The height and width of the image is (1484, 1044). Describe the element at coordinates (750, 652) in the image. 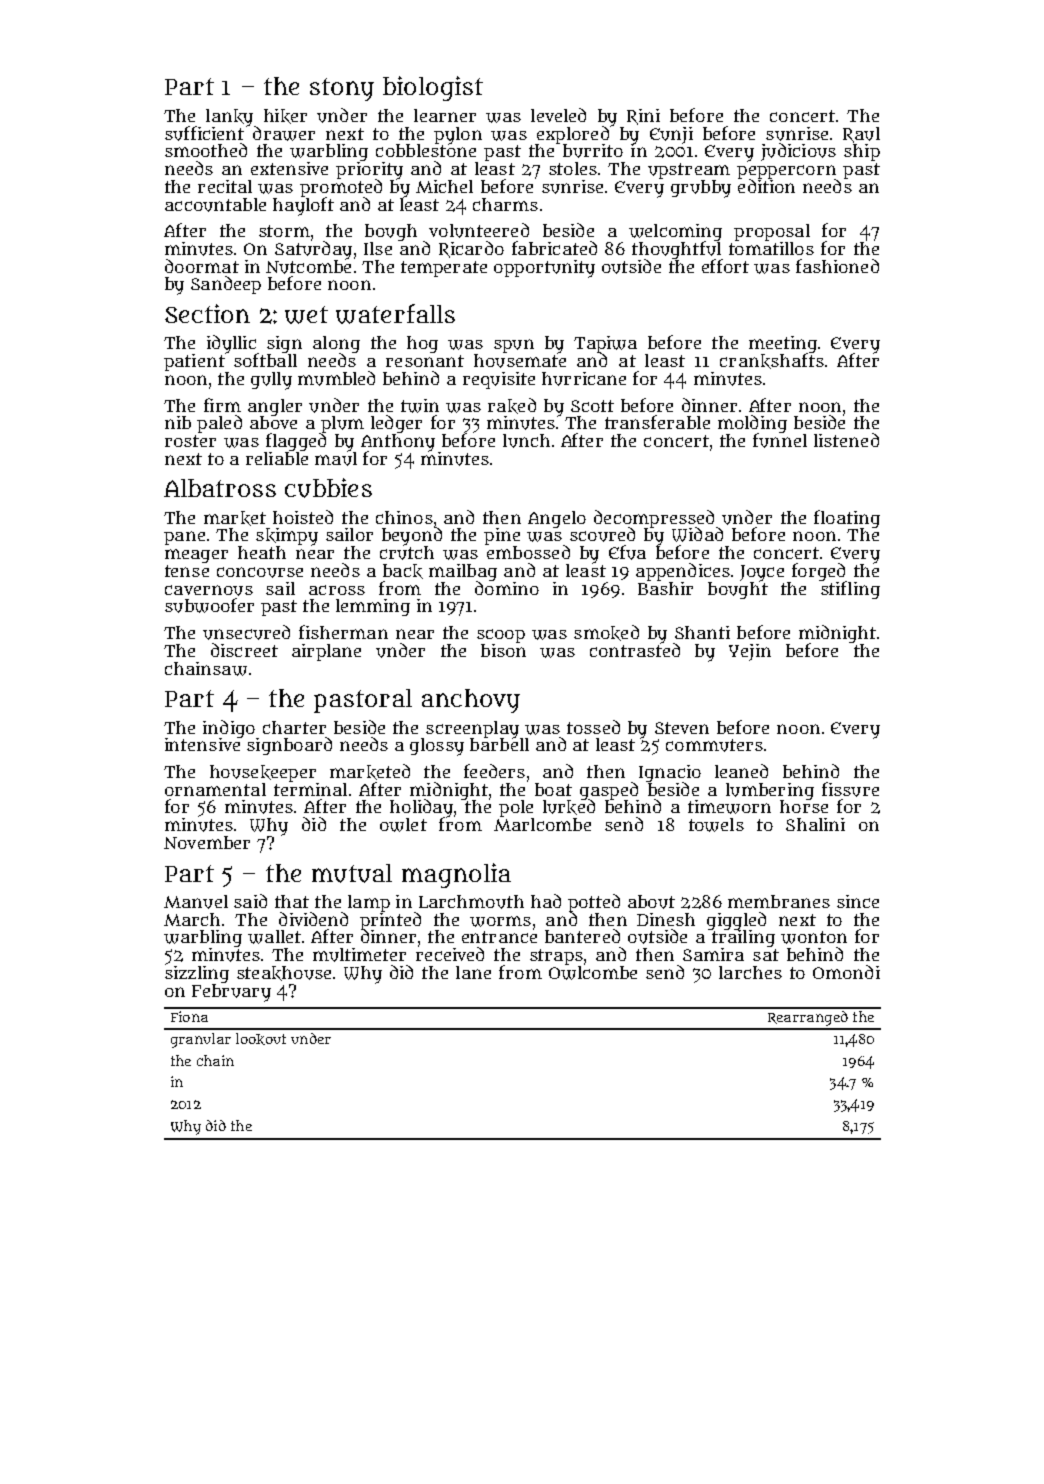

I see `Yejin` at that location.
